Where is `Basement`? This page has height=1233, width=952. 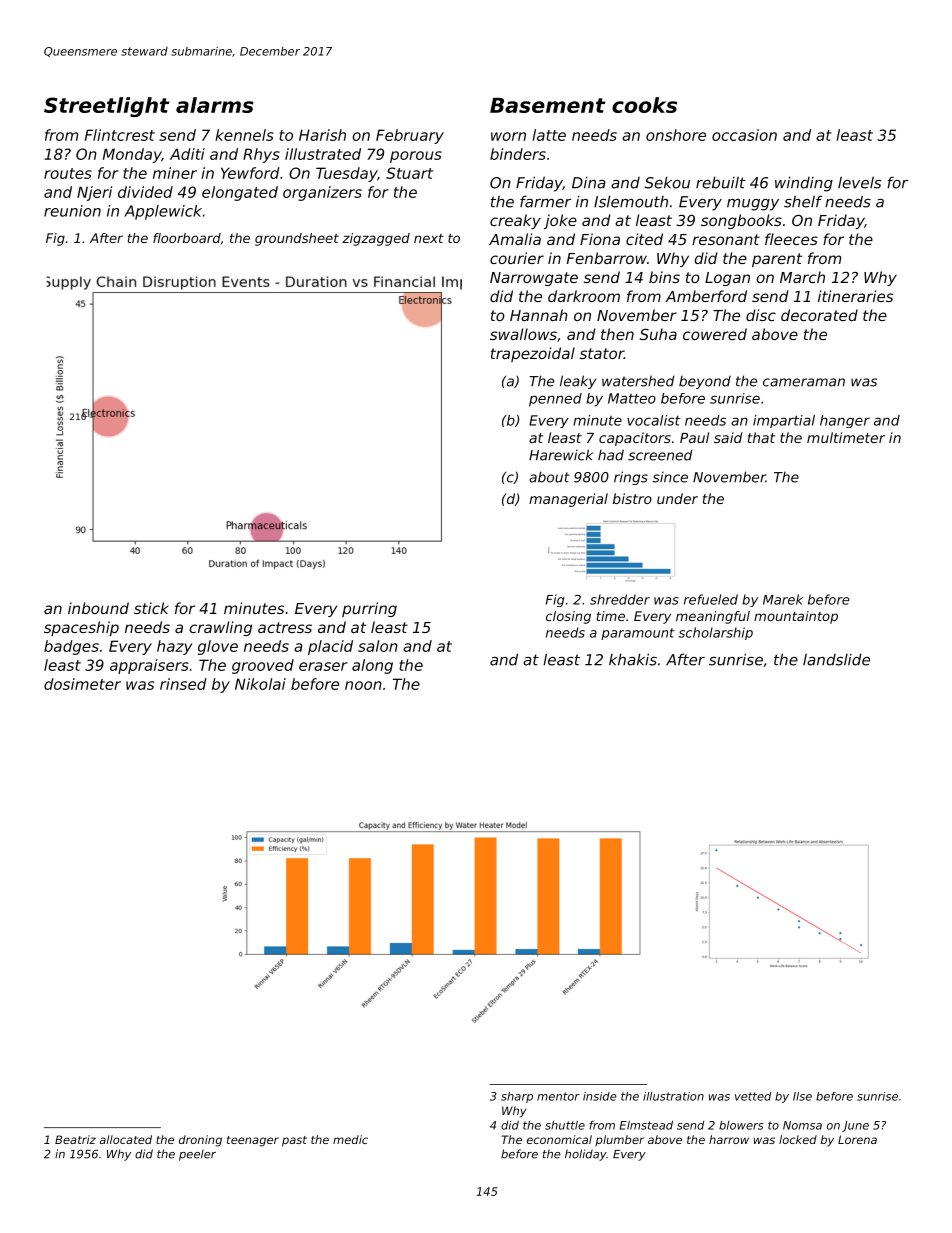
Basement is located at coordinates (547, 105).
